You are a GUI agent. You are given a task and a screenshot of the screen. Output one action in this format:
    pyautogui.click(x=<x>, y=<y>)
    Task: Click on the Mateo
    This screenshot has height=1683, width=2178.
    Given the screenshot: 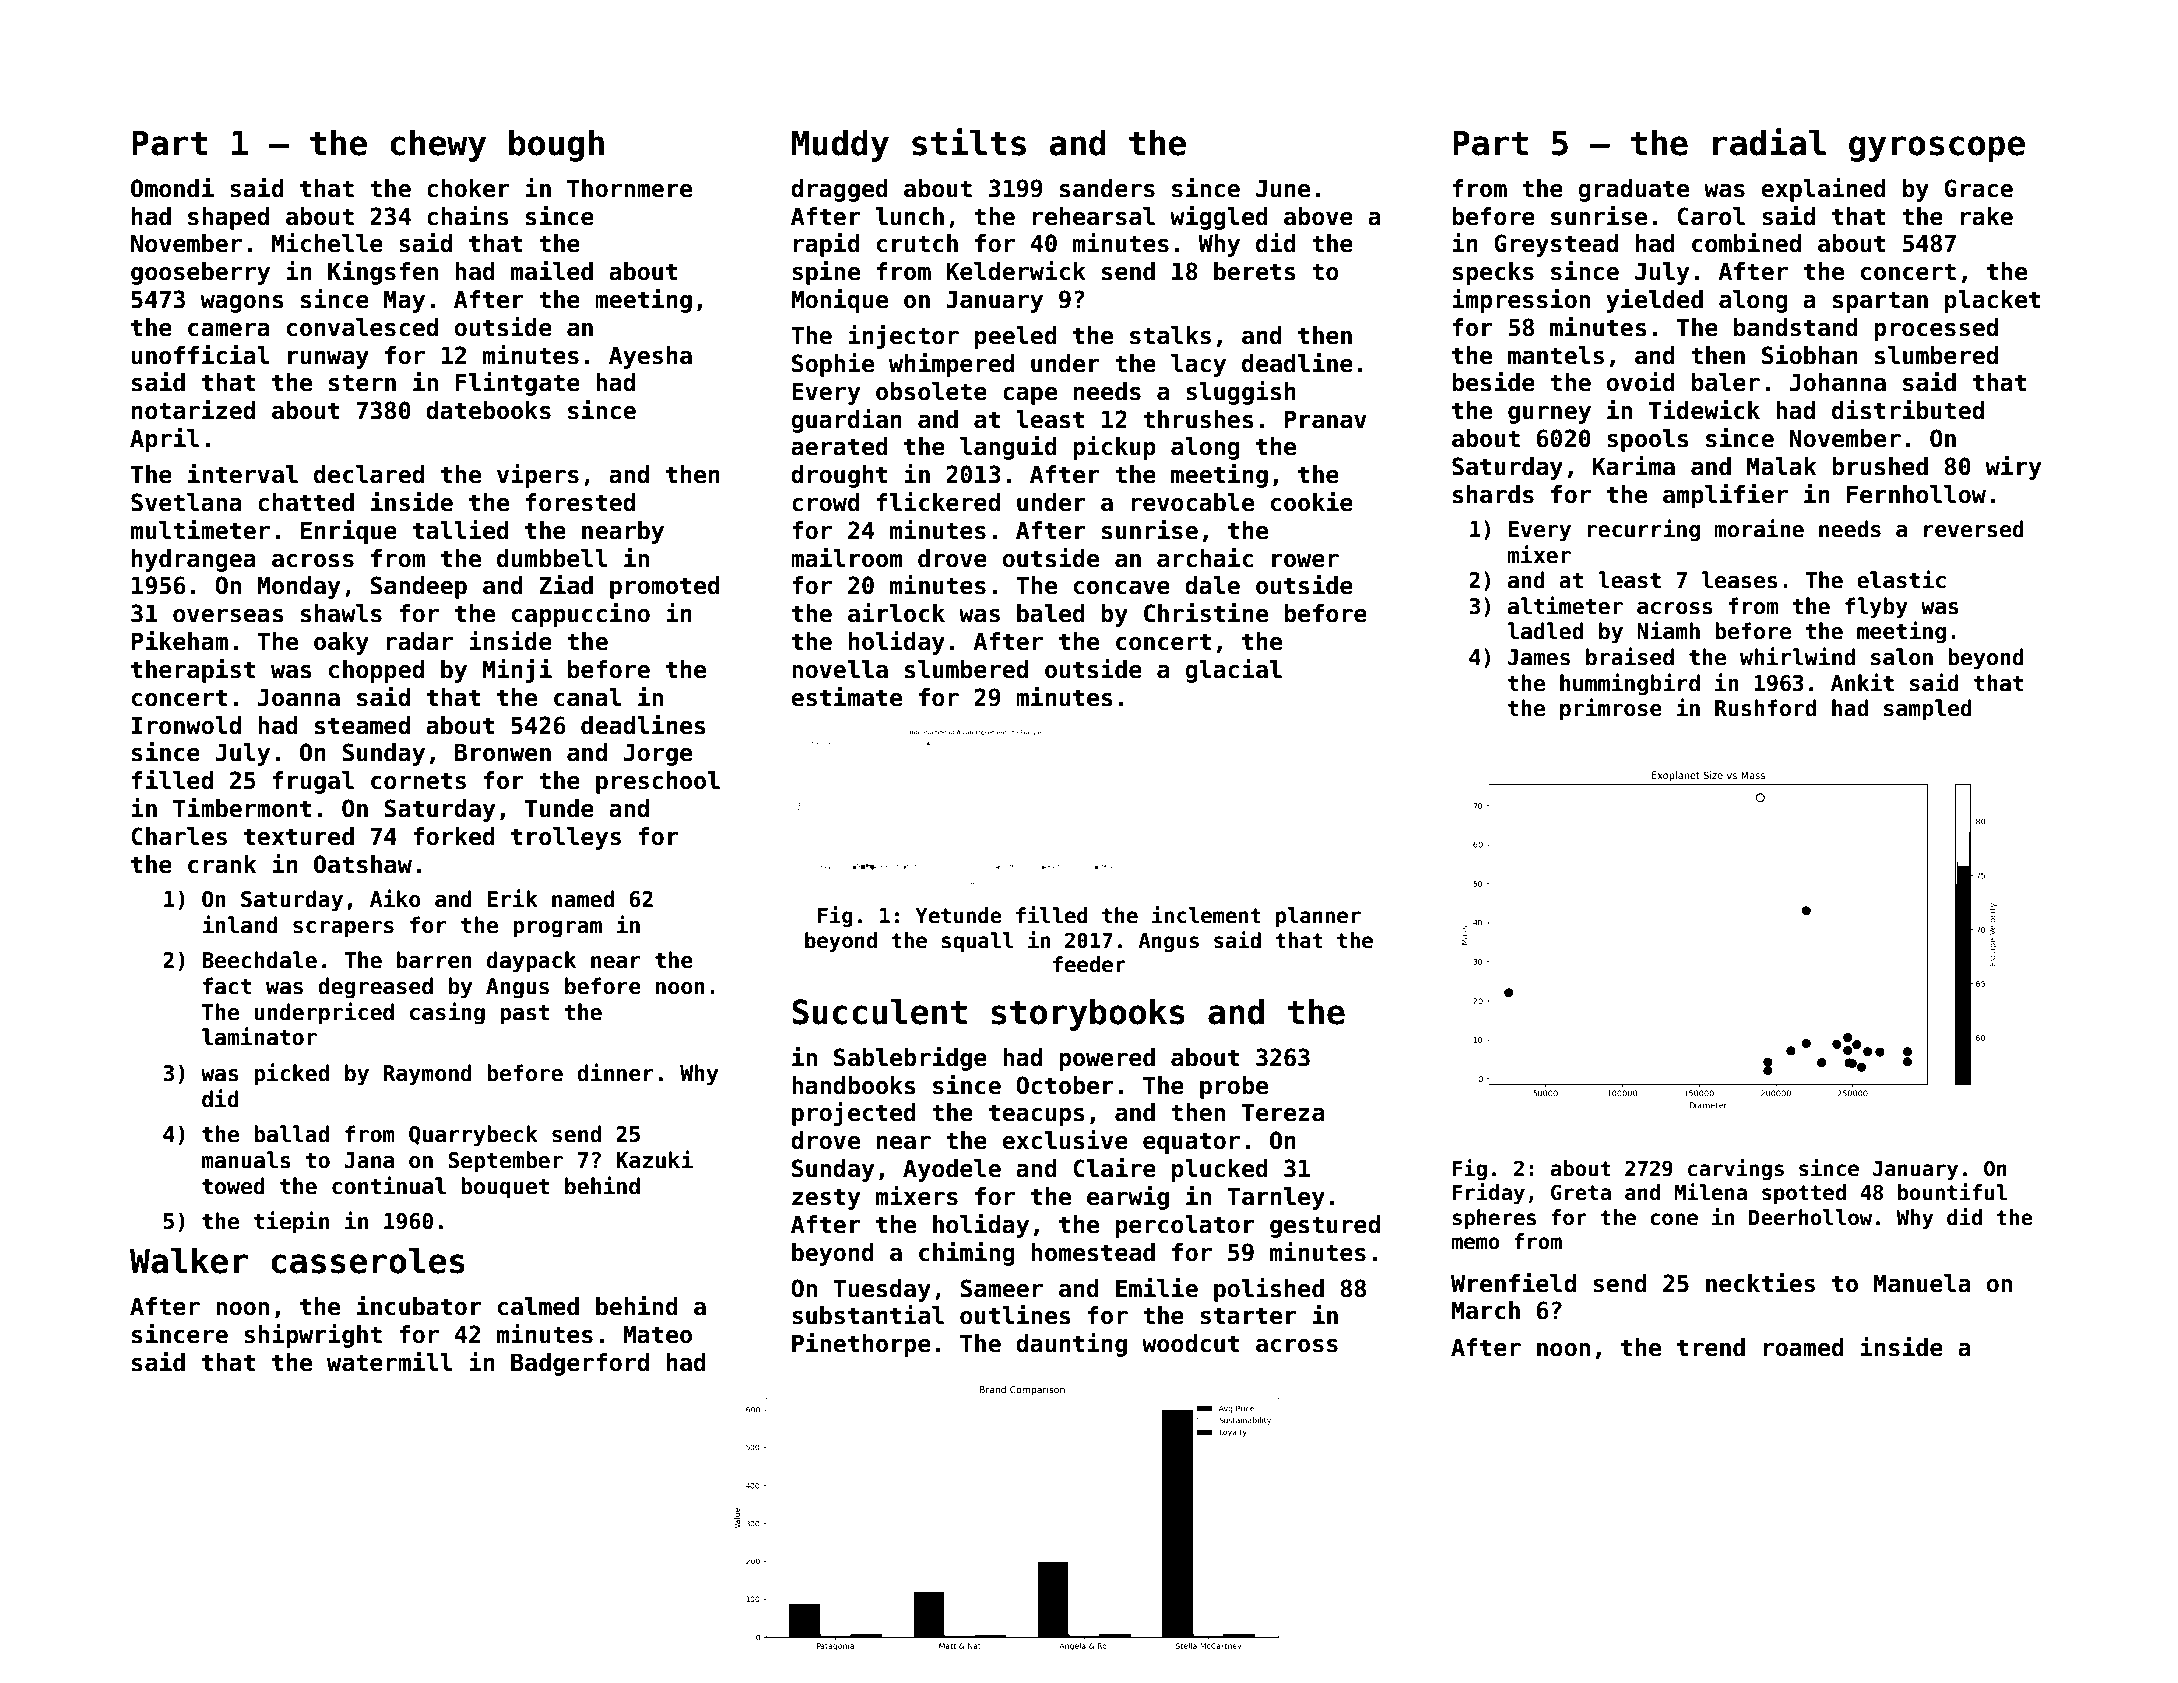 What is the action you would take?
    pyautogui.click(x=657, y=1335)
